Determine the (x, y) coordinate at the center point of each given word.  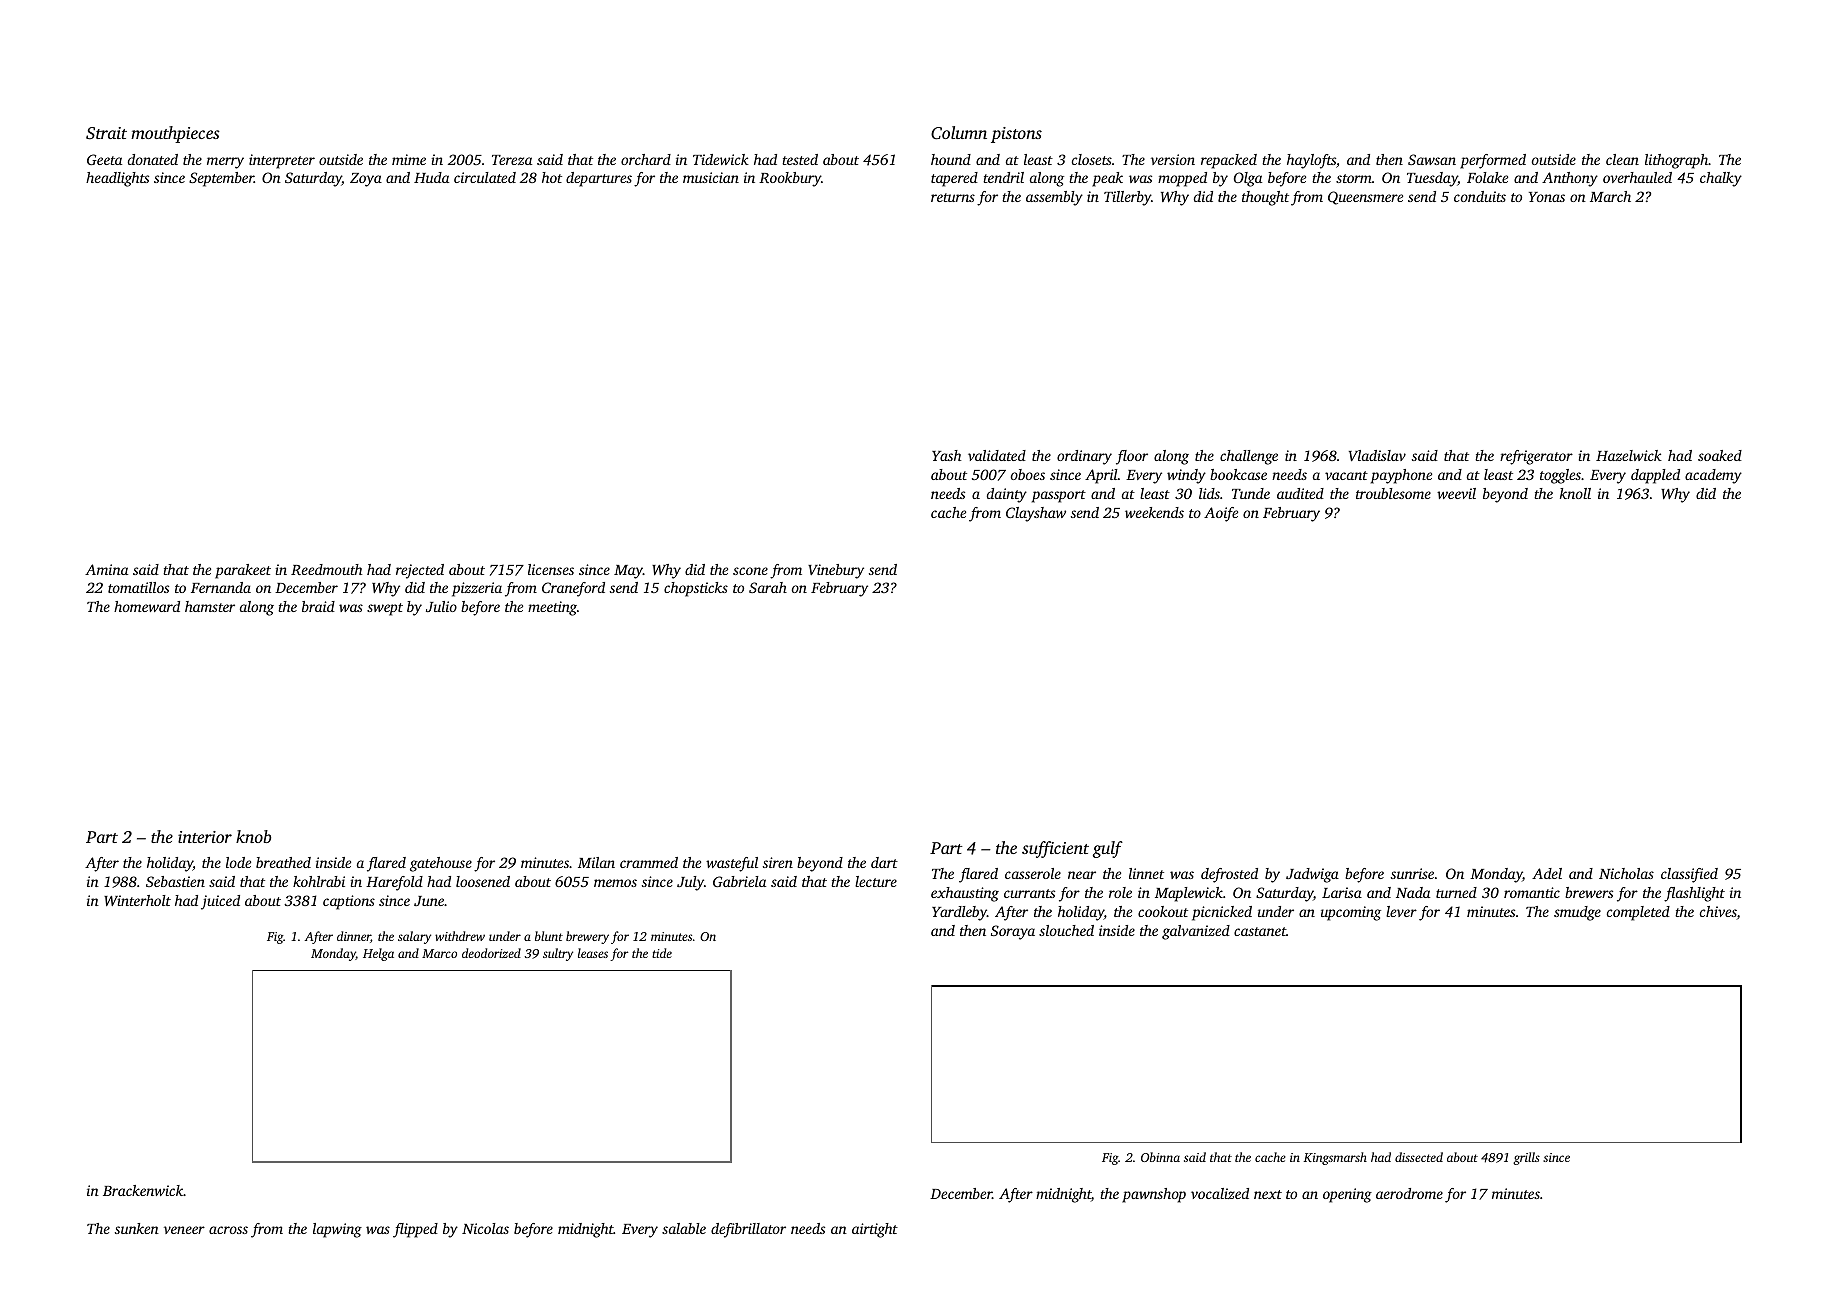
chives (1718, 913)
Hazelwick (1629, 455)
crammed (649, 862)
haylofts (1311, 161)
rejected (420, 571)
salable (684, 1228)
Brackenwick (143, 1190)
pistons (1016, 135)
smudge (1577, 913)
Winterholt (137, 900)
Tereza (512, 160)
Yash (946, 455)
